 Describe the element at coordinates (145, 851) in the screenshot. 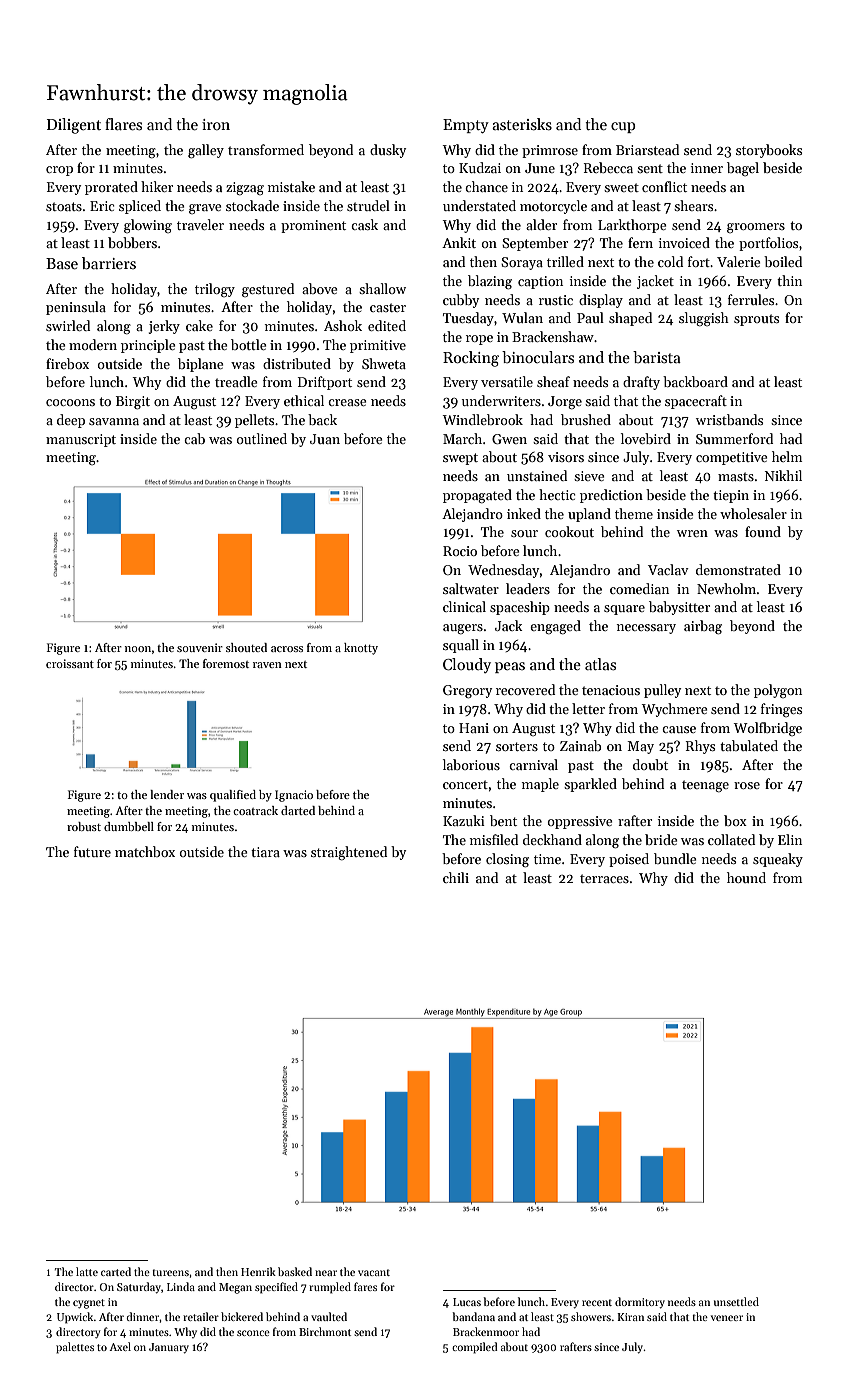

I see `matchbox` at that location.
